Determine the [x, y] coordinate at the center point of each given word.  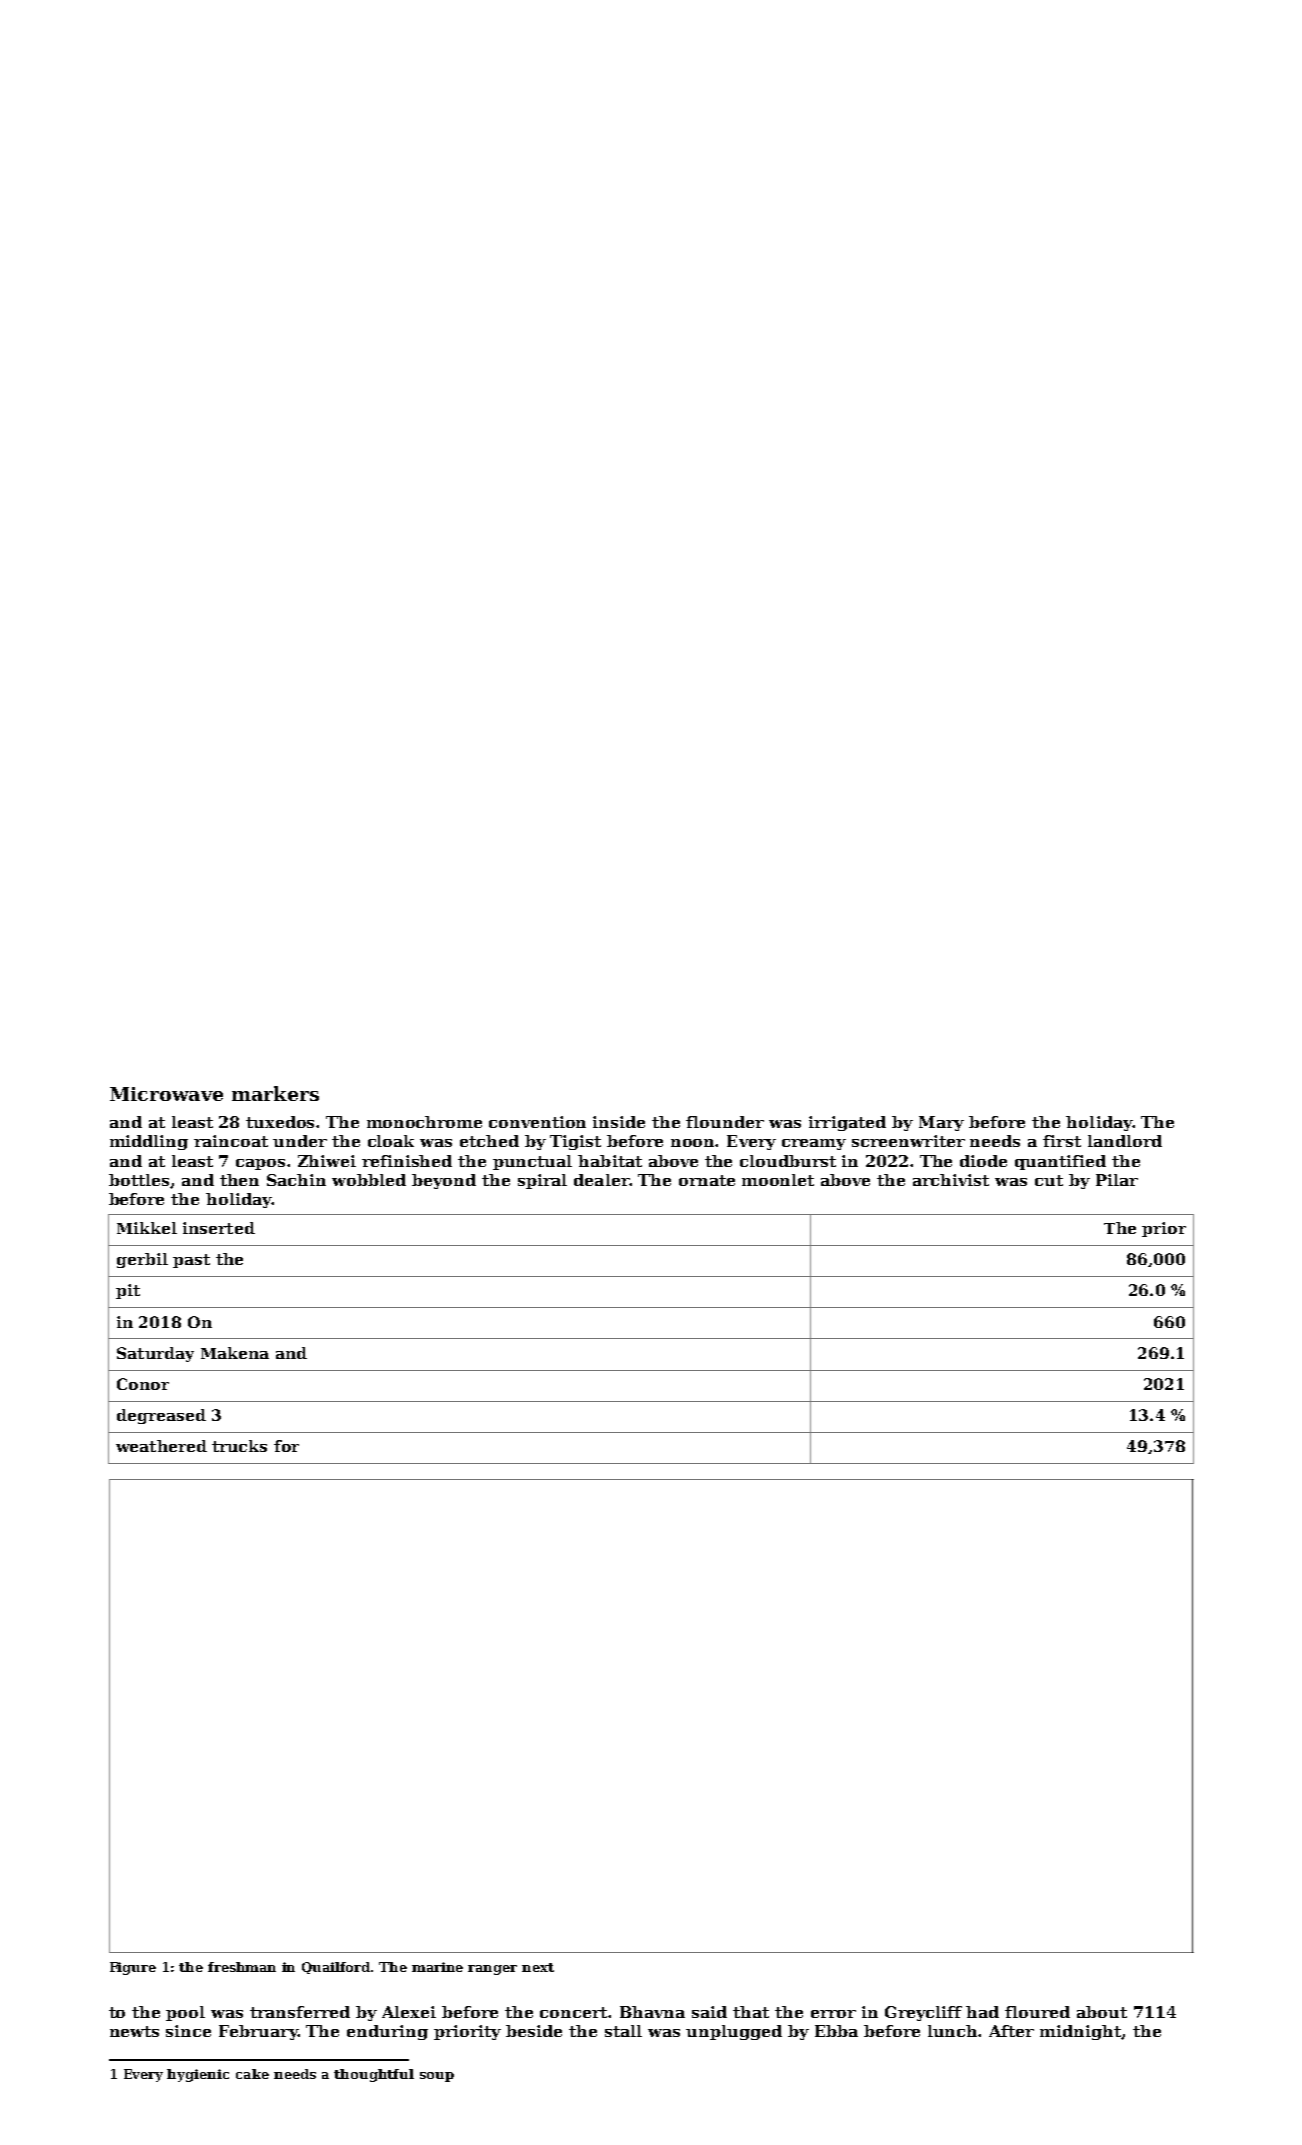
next [538, 1967]
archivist [951, 1180]
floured [1037, 2012]
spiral [542, 1181]
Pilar [1117, 1180]
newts [134, 2031]
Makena [235, 1353]
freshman [242, 1967]
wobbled [369, 1180]
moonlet [778, 1180]
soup [437, 2077]
